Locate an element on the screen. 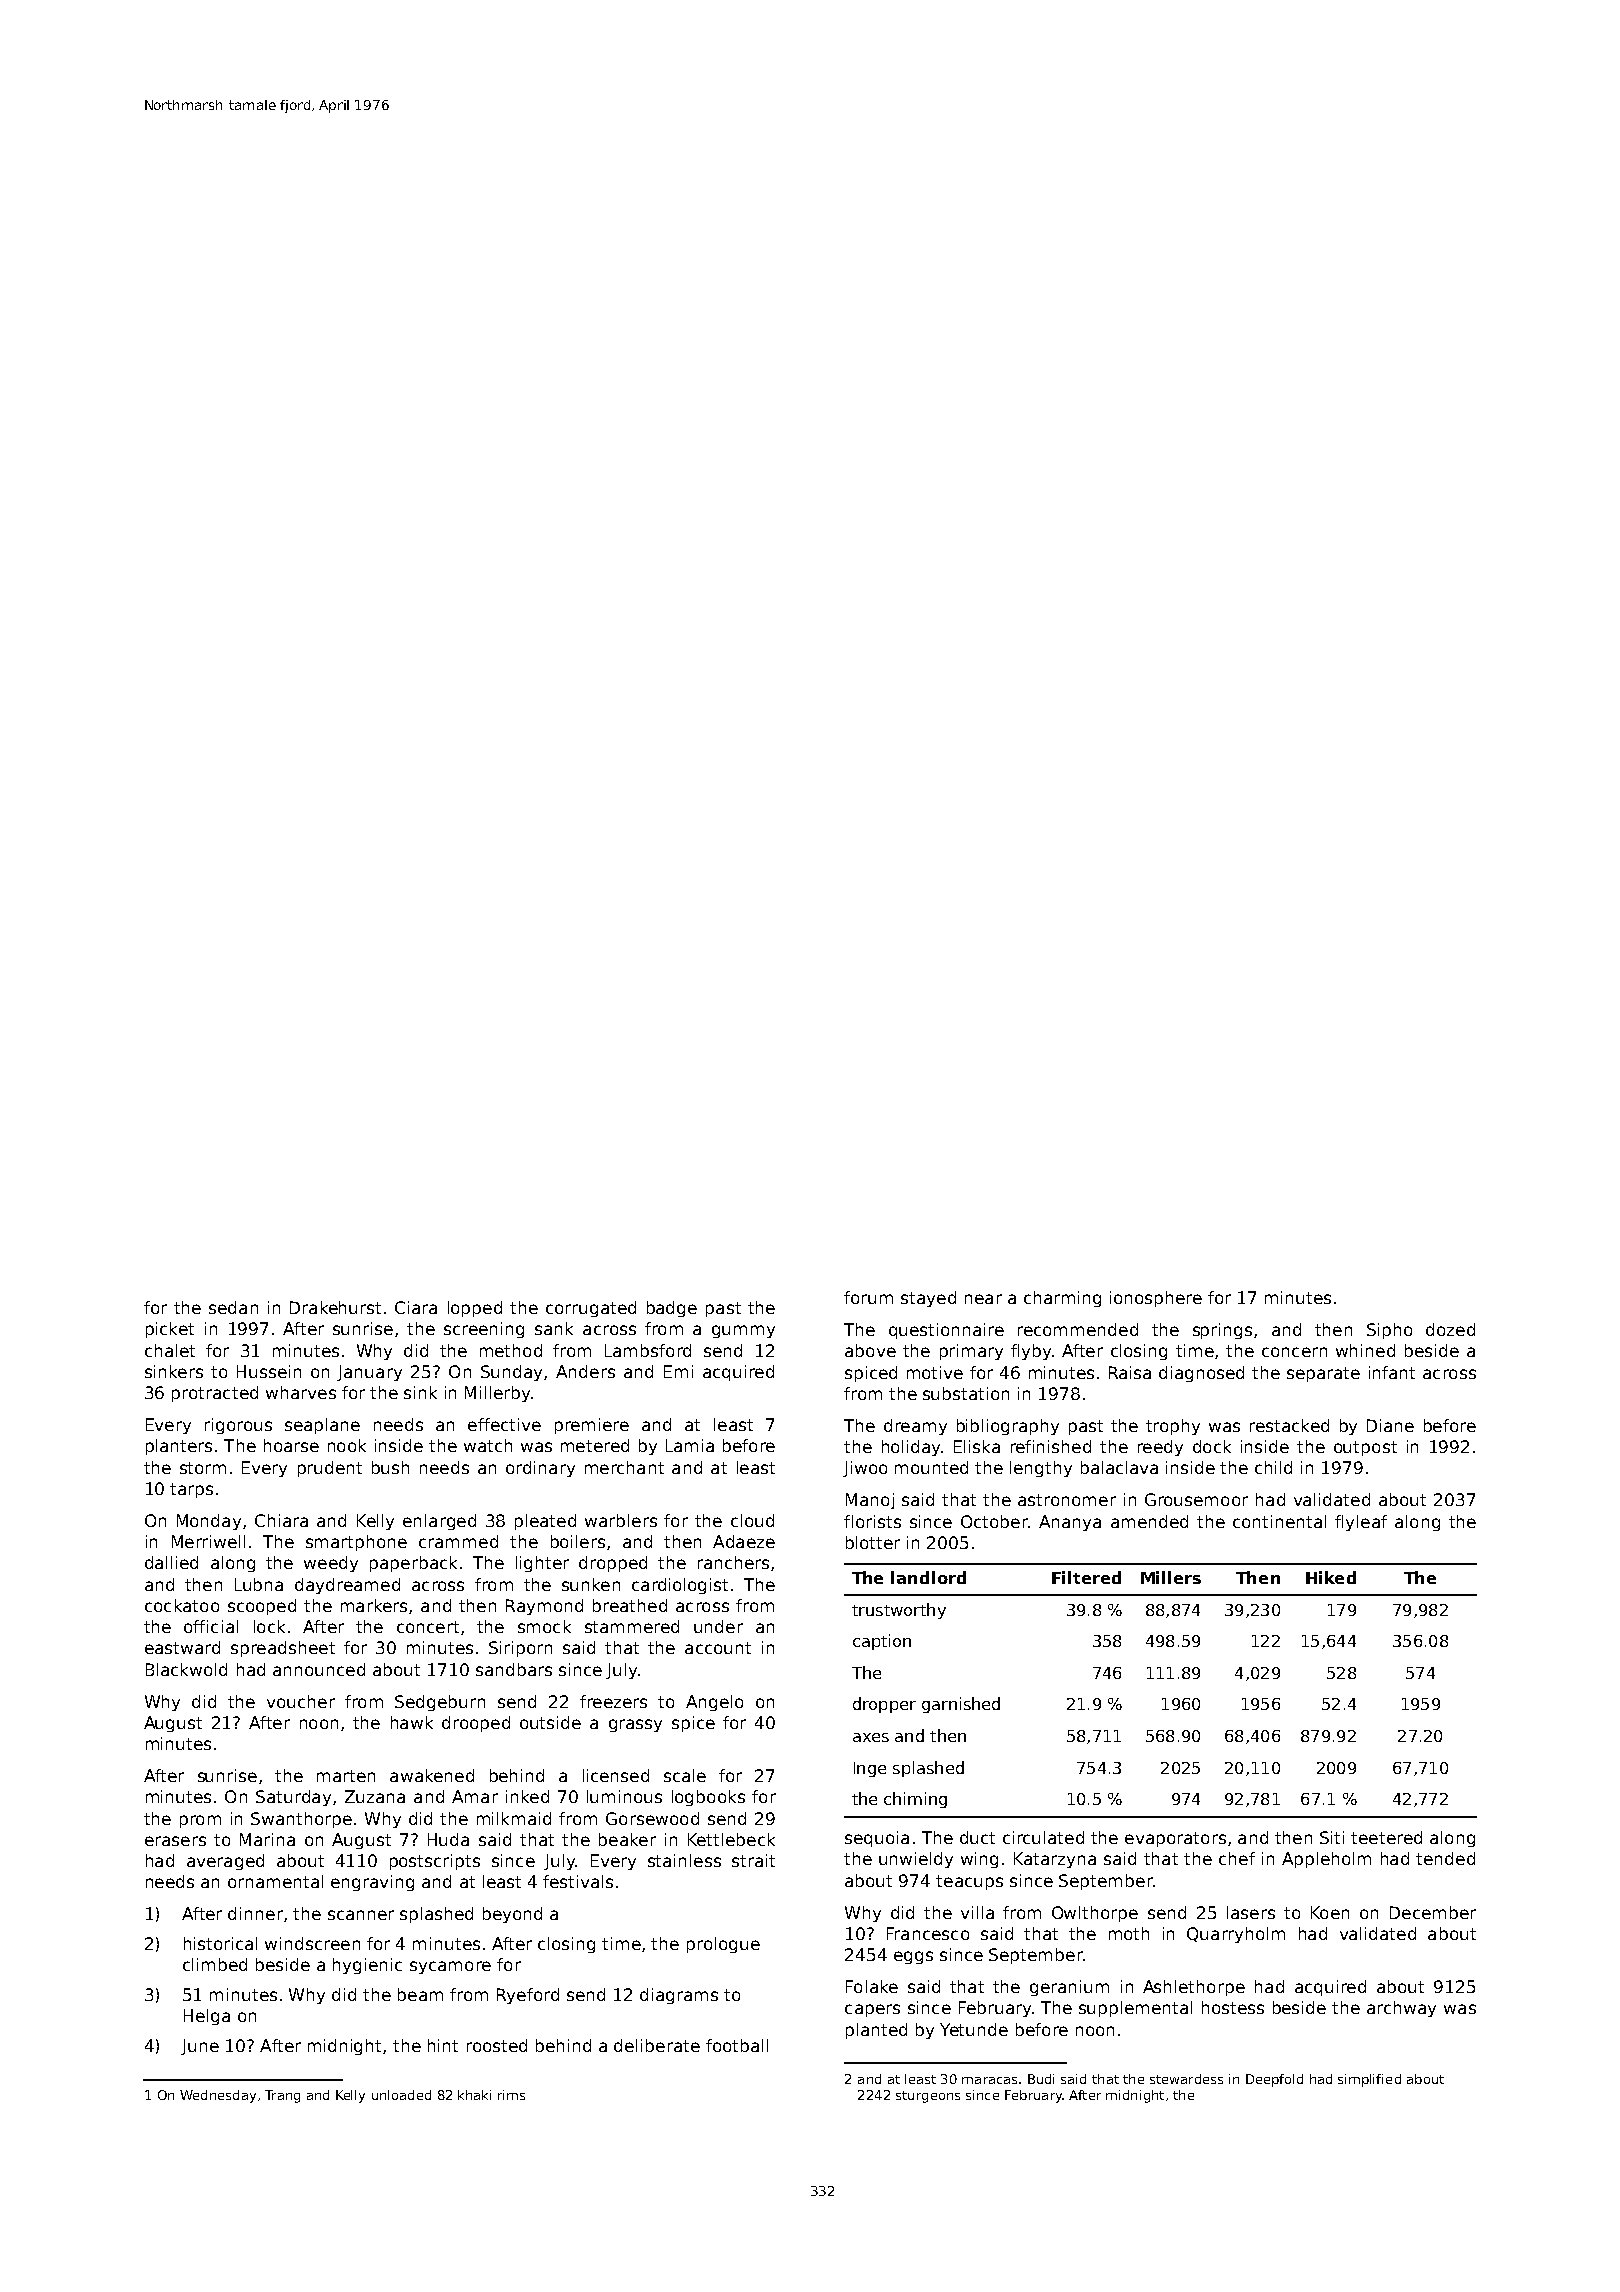 This screenshot has height=2292, width=1620. official is located at coordinates (211, 1626).
